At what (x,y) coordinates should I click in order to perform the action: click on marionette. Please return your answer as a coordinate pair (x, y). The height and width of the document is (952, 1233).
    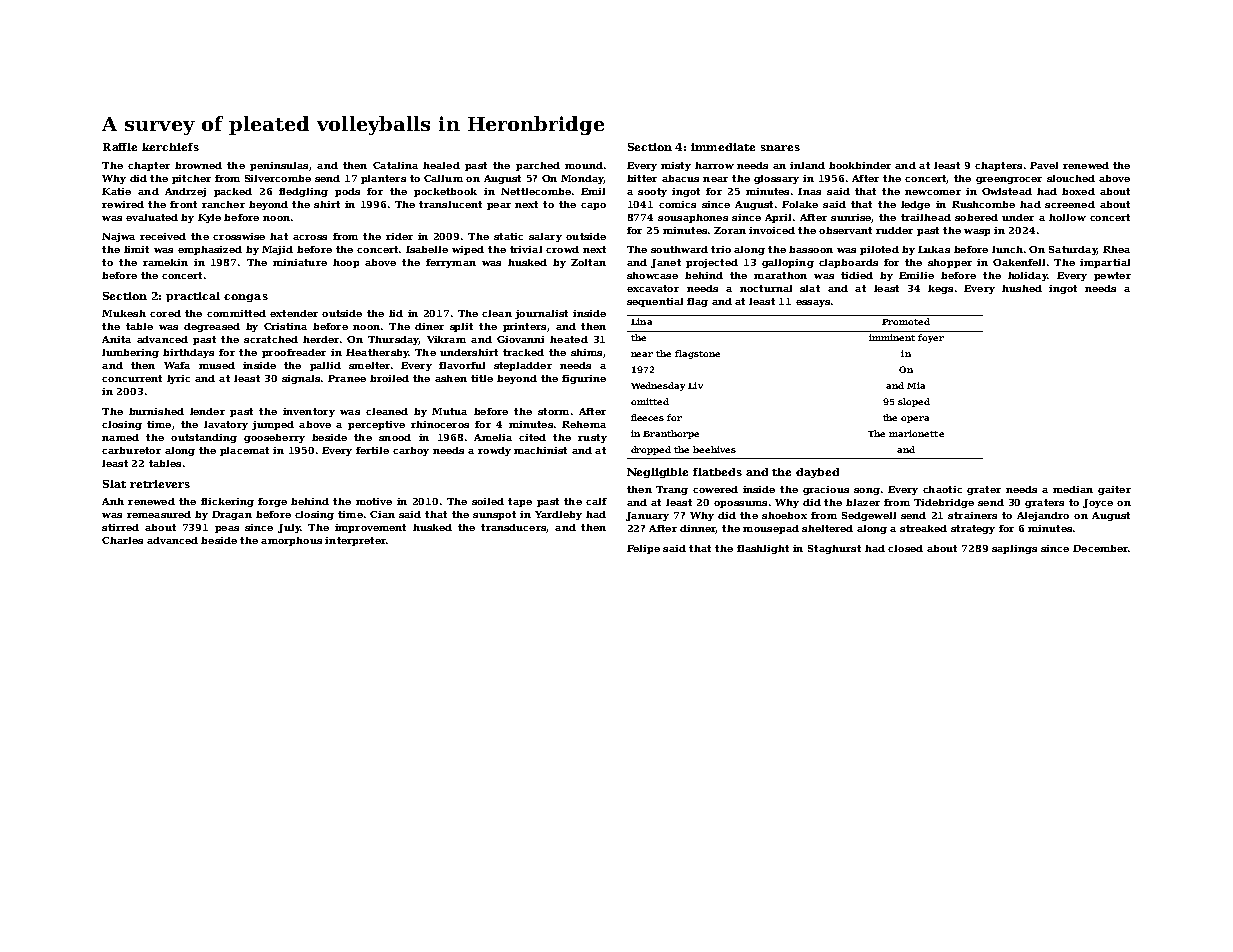
    Looking at the image, I should click on (916, 433).
